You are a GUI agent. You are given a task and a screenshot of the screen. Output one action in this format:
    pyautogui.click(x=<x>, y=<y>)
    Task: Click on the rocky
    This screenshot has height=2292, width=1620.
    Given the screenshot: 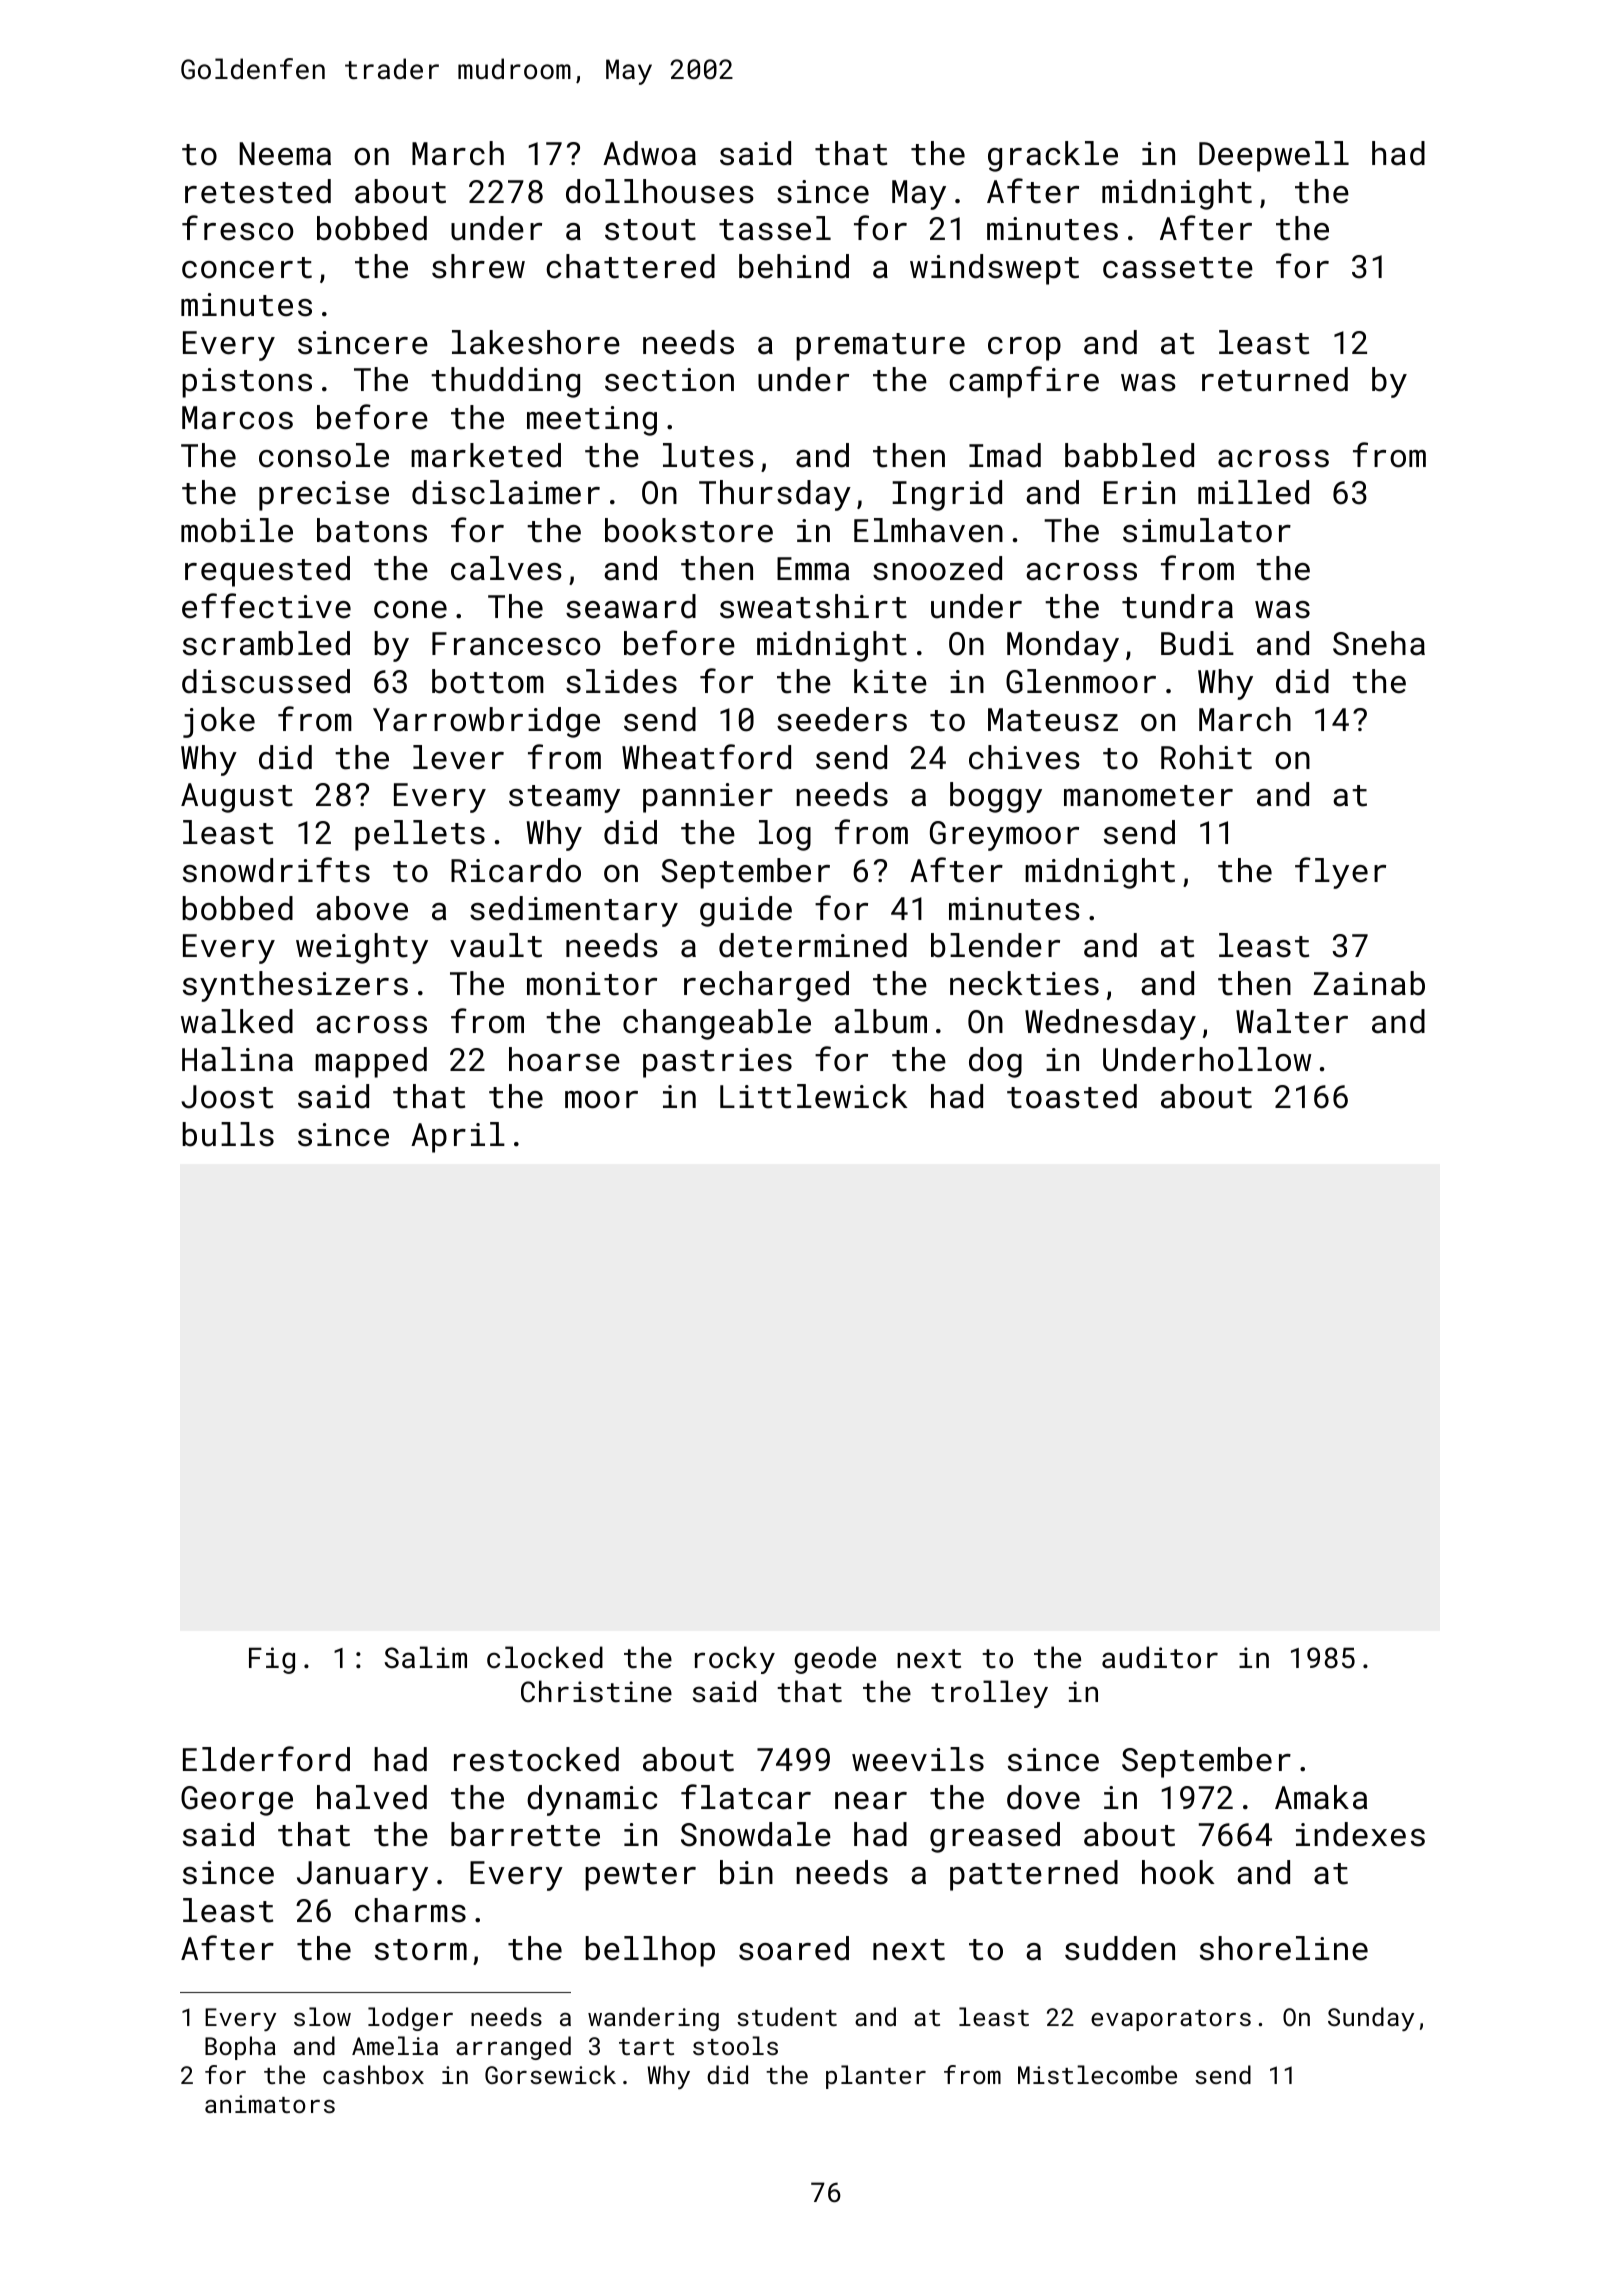 What is the action you would take?
    pyautogui.click(x=735, y=1660)
